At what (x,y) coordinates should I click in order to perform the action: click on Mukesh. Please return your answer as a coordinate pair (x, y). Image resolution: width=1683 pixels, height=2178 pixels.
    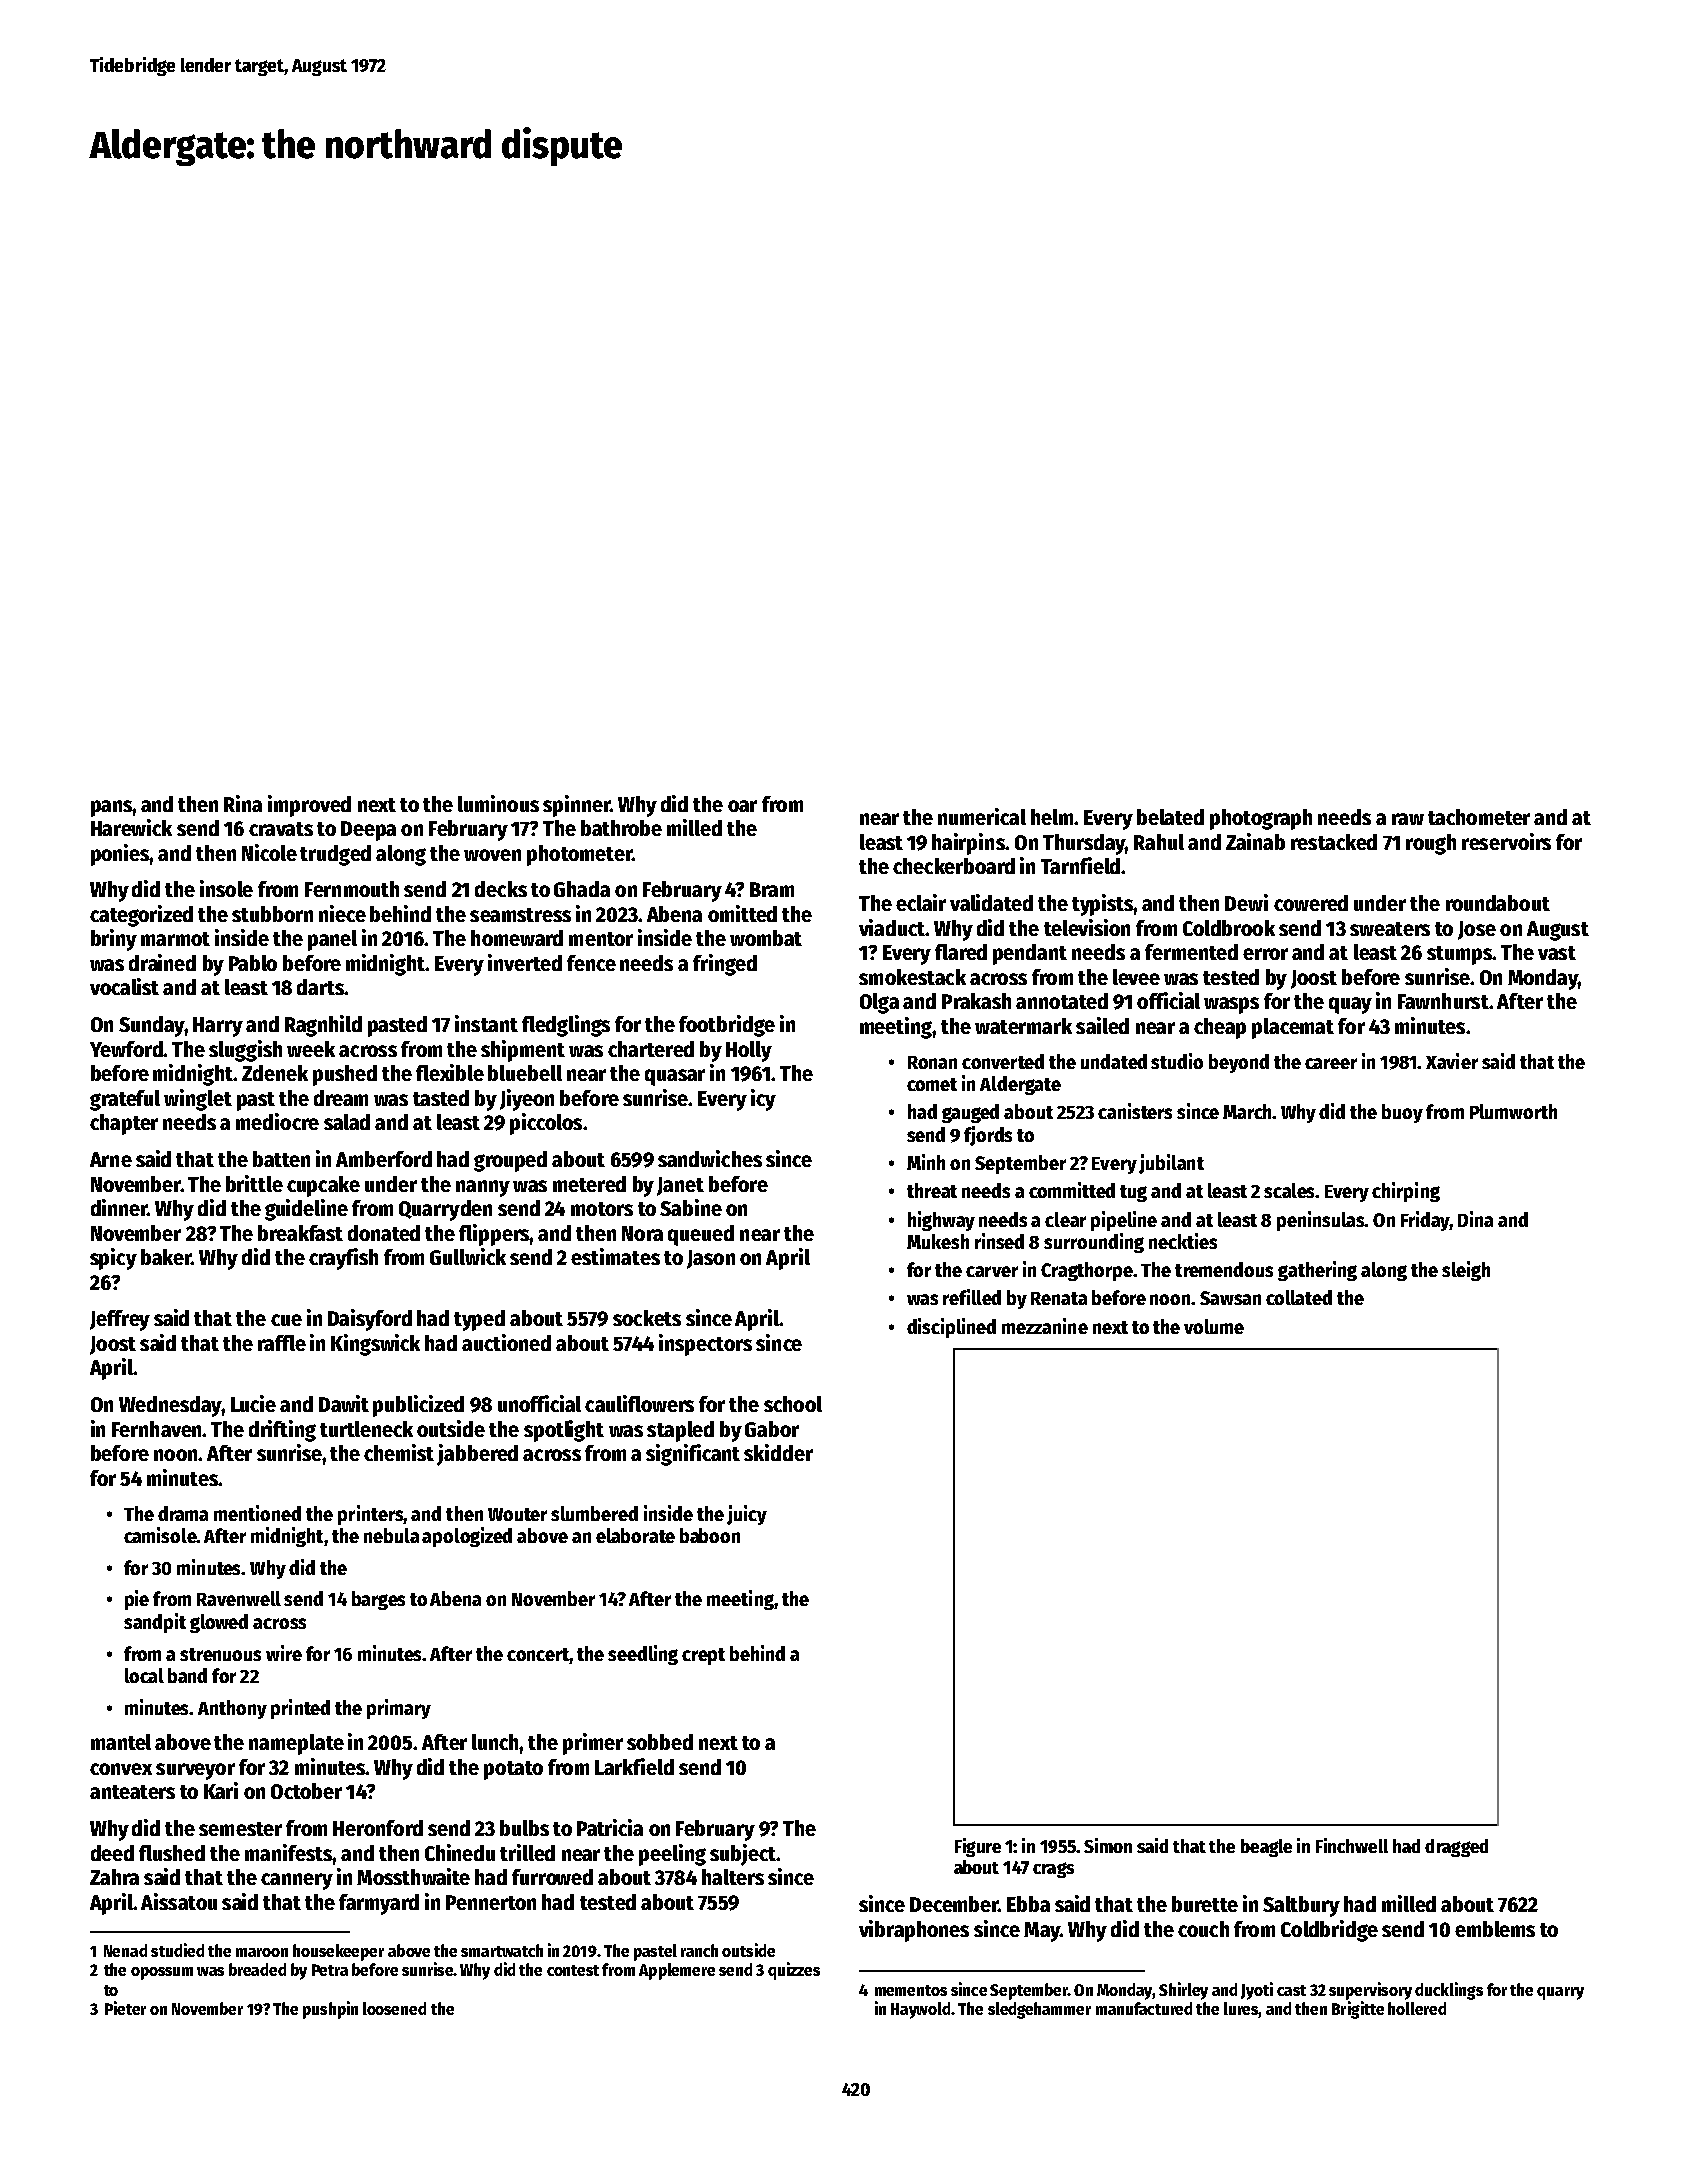
    Looking at the image, I should click on (938, 1241).
